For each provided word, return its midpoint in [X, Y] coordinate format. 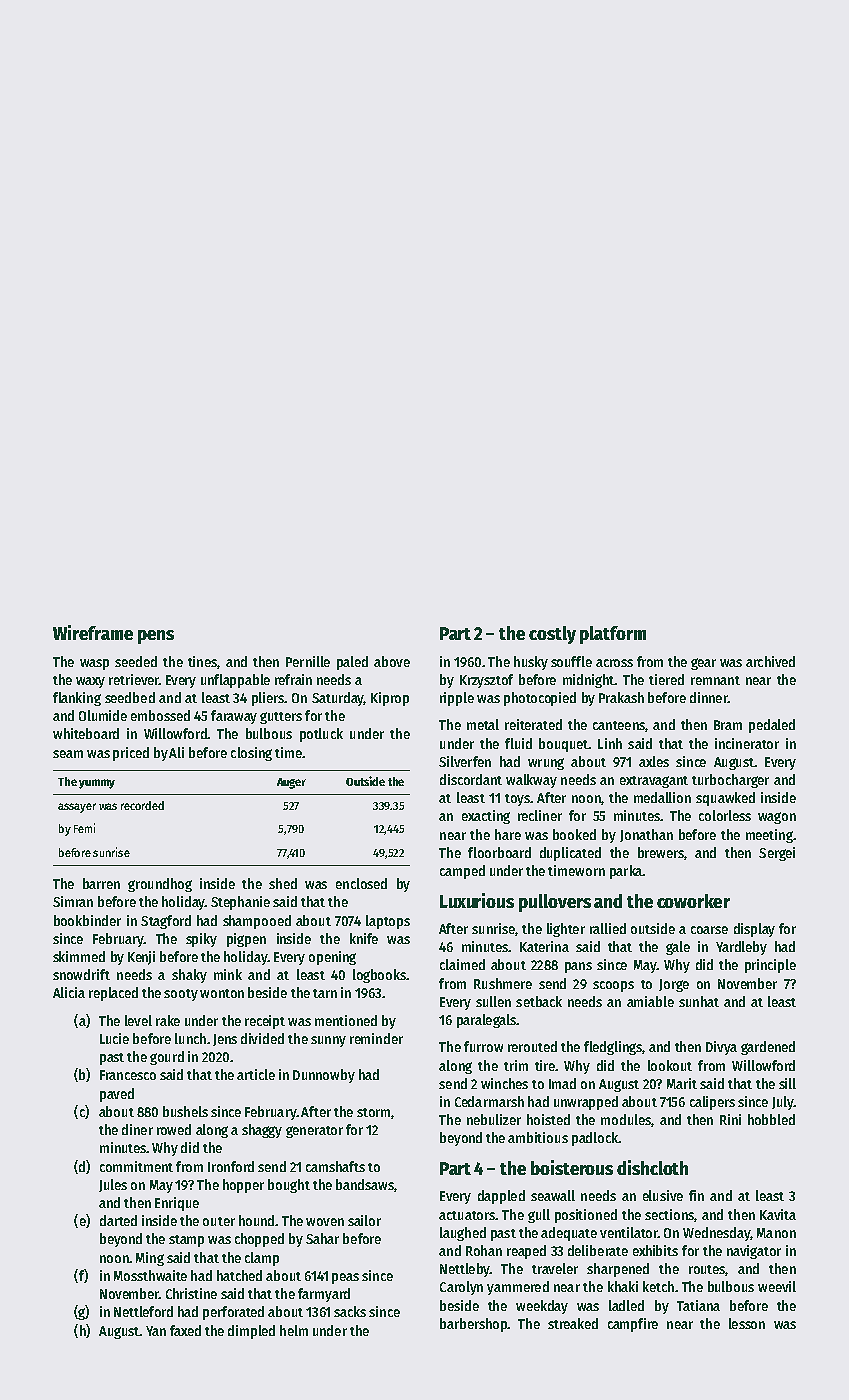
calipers [712, 1103]
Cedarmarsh [489, 1101]
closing [251, 754]
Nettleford [143, 1311]
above [392, 661]
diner [137, 1129]
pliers [268, 699]
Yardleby [741, 948]
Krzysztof [486, 681]
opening [332, 958]
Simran [73, 901]
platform [613, 635]
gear [703, 664]
